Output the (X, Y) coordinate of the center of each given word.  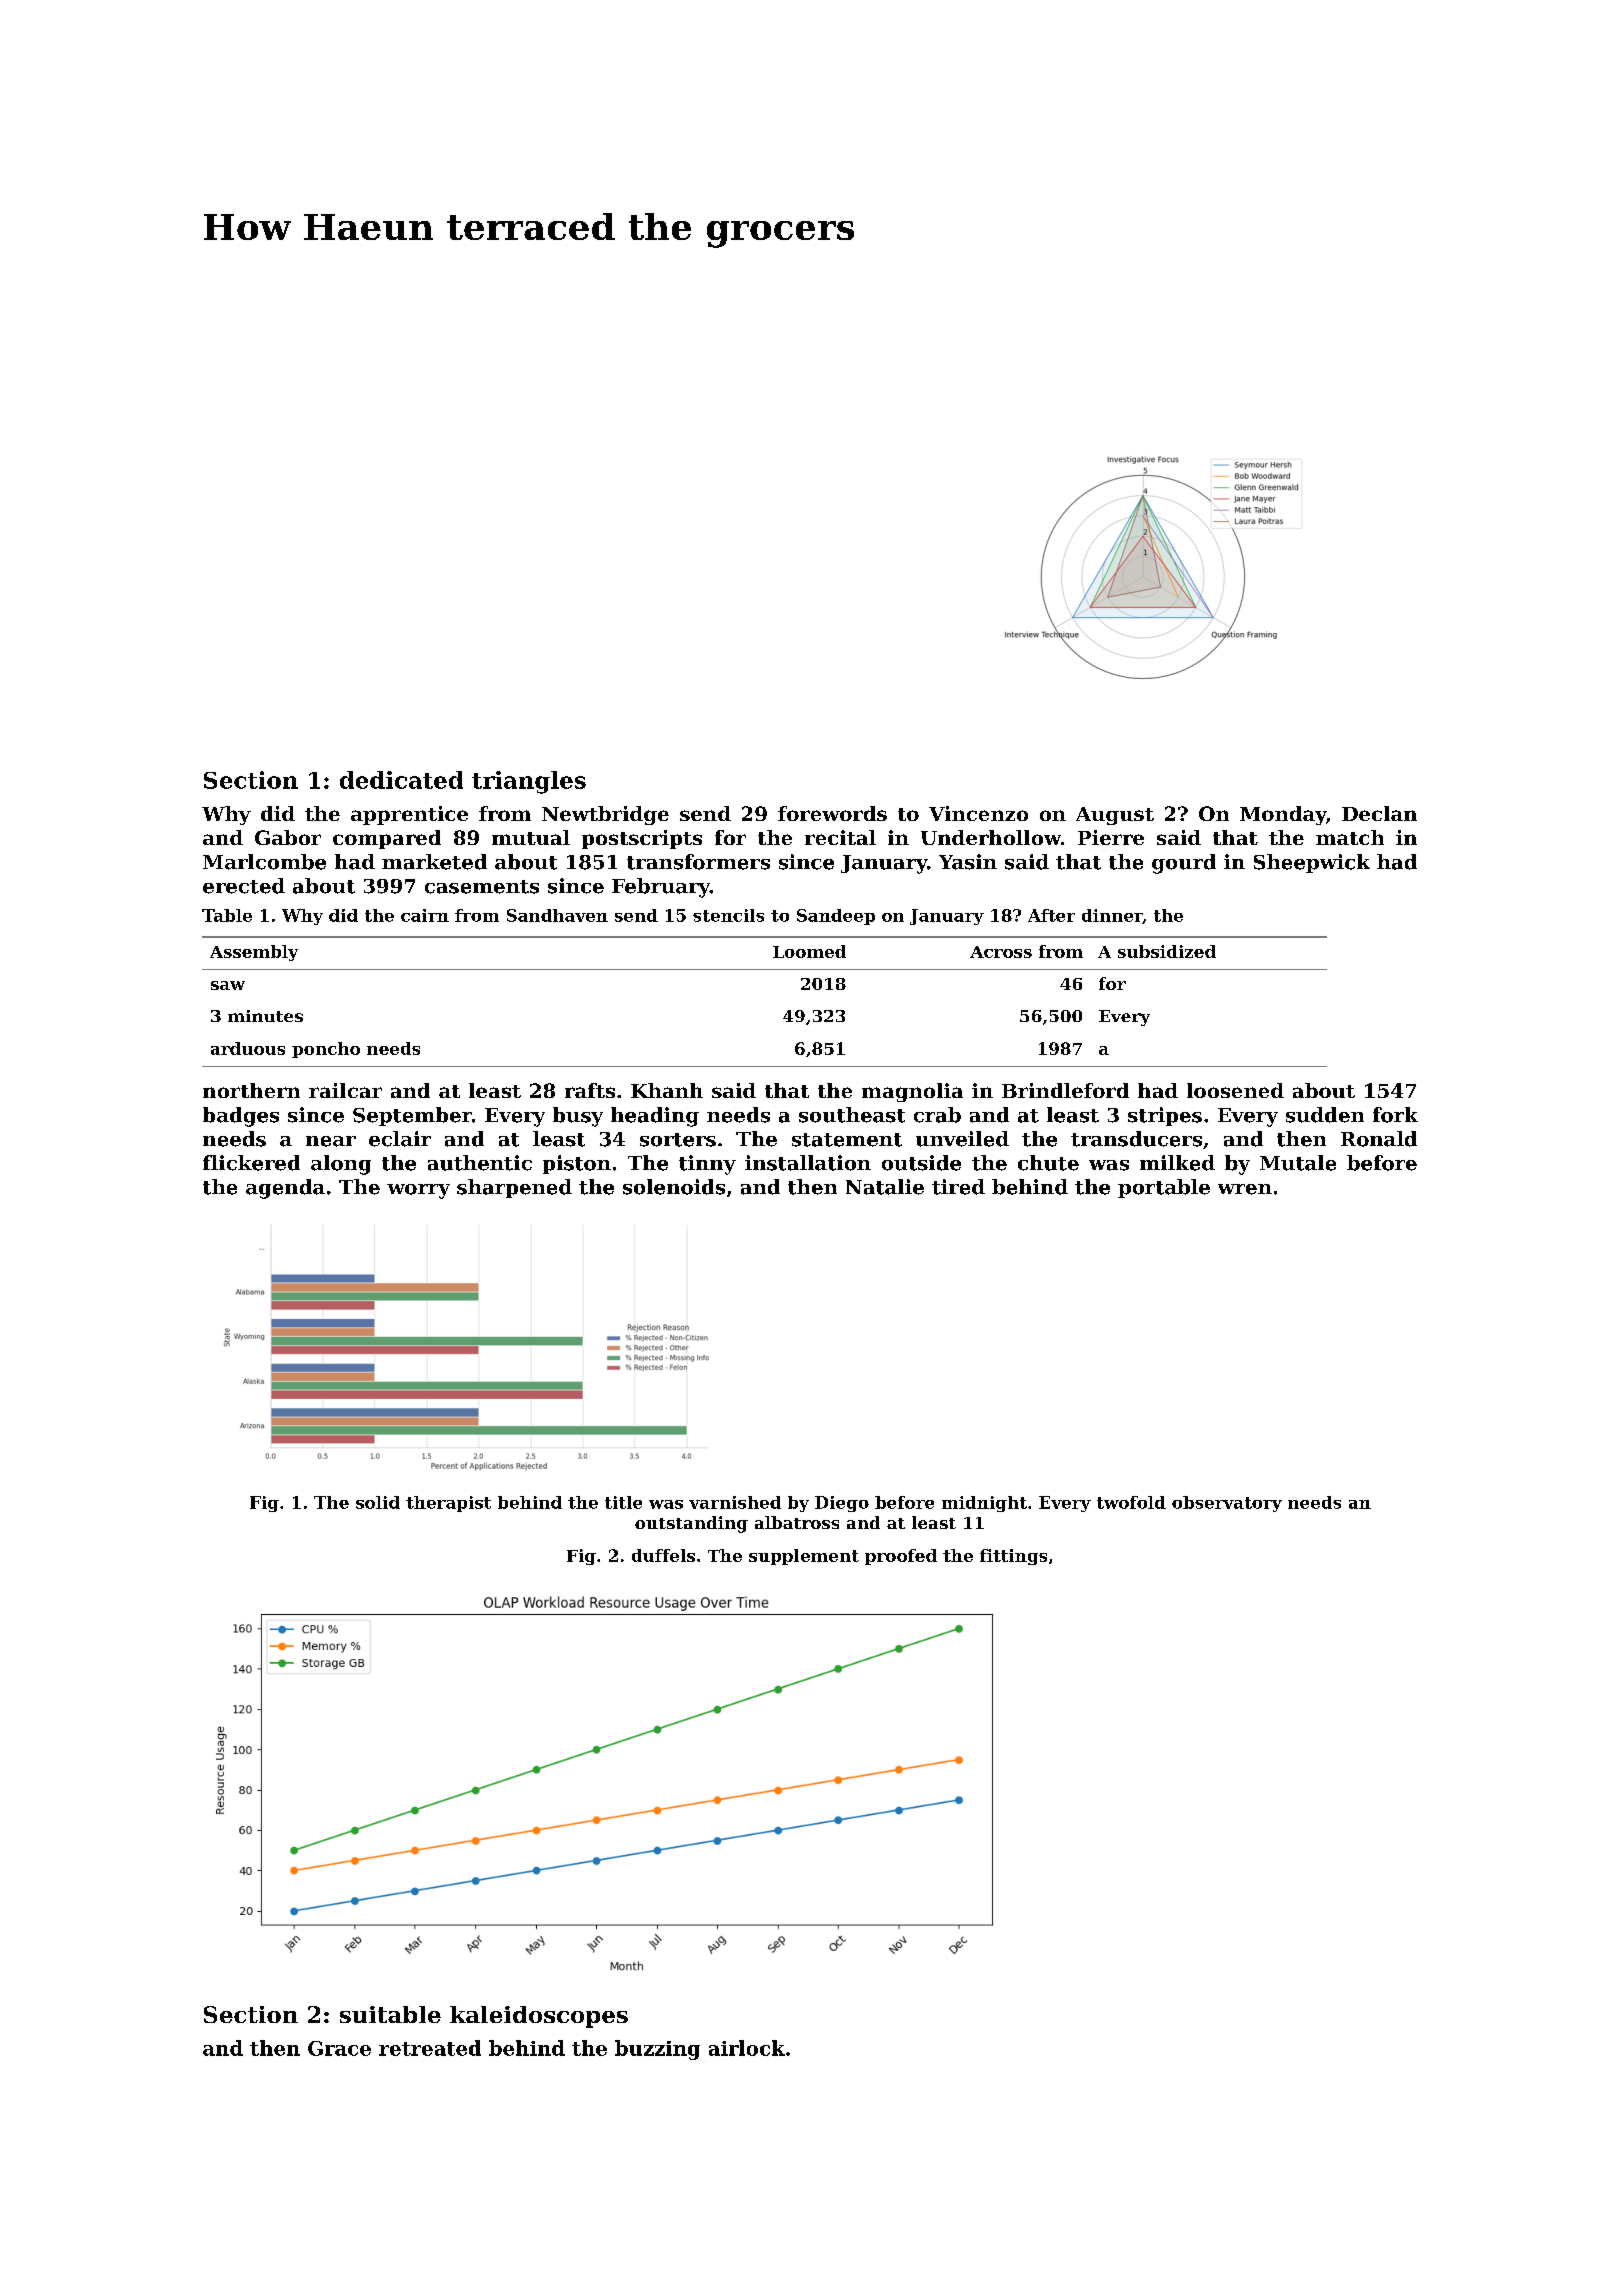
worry (418, 1191)
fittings (1013, 1557)
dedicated (401, 780)
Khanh (667, 1090)
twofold (1131, 1502)
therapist (448, 1504)
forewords (832, 813)
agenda (285, 1189)
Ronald (1379, 1139)
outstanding (691, 1524)
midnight (984, 1504)
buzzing (657, 2050)
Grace (339, 2048)
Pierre (1111, 837)
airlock (747, 2048)
